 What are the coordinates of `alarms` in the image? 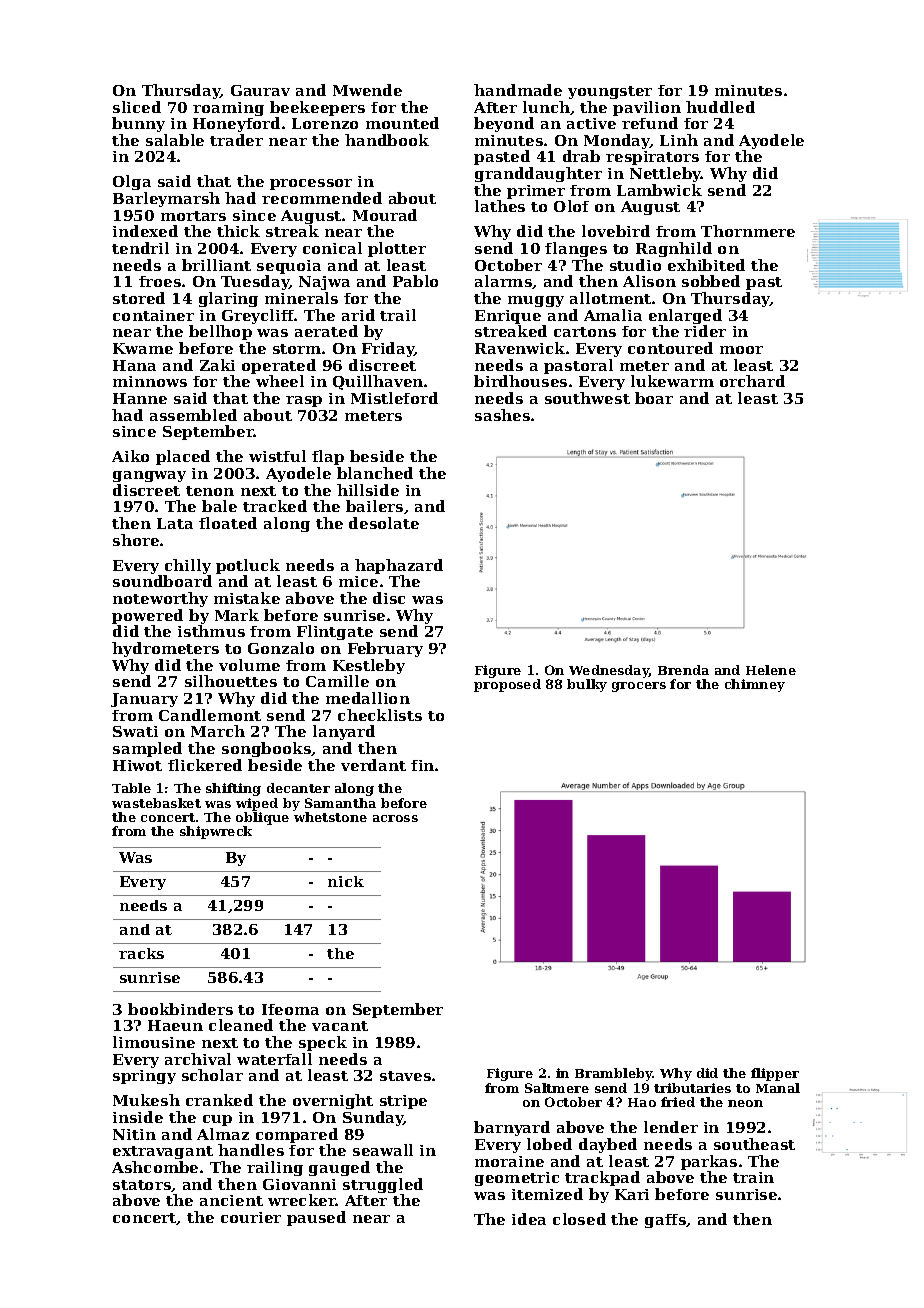 It's located at (503, 281).
